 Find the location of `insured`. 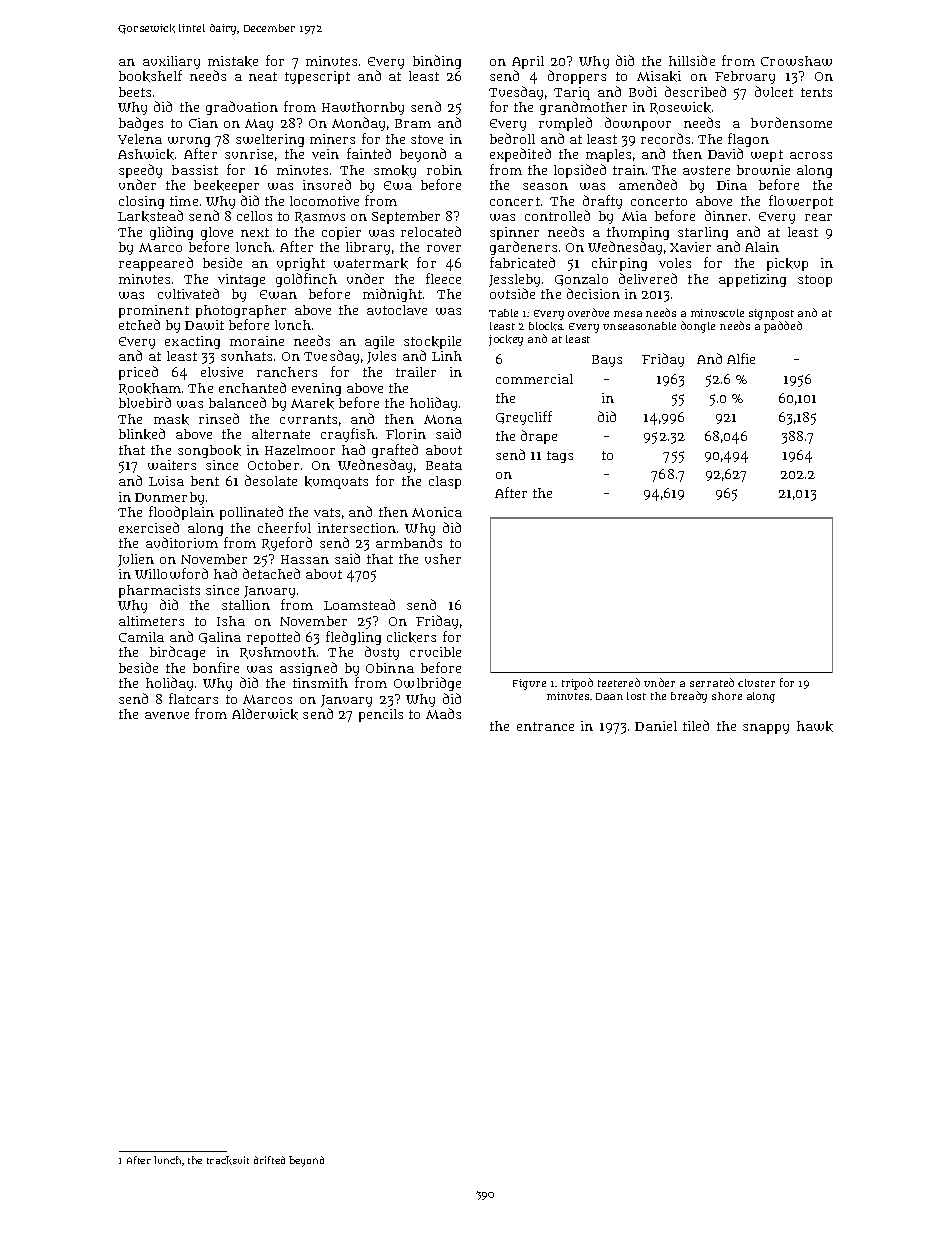

insured is located at coordinates (327, 184).
